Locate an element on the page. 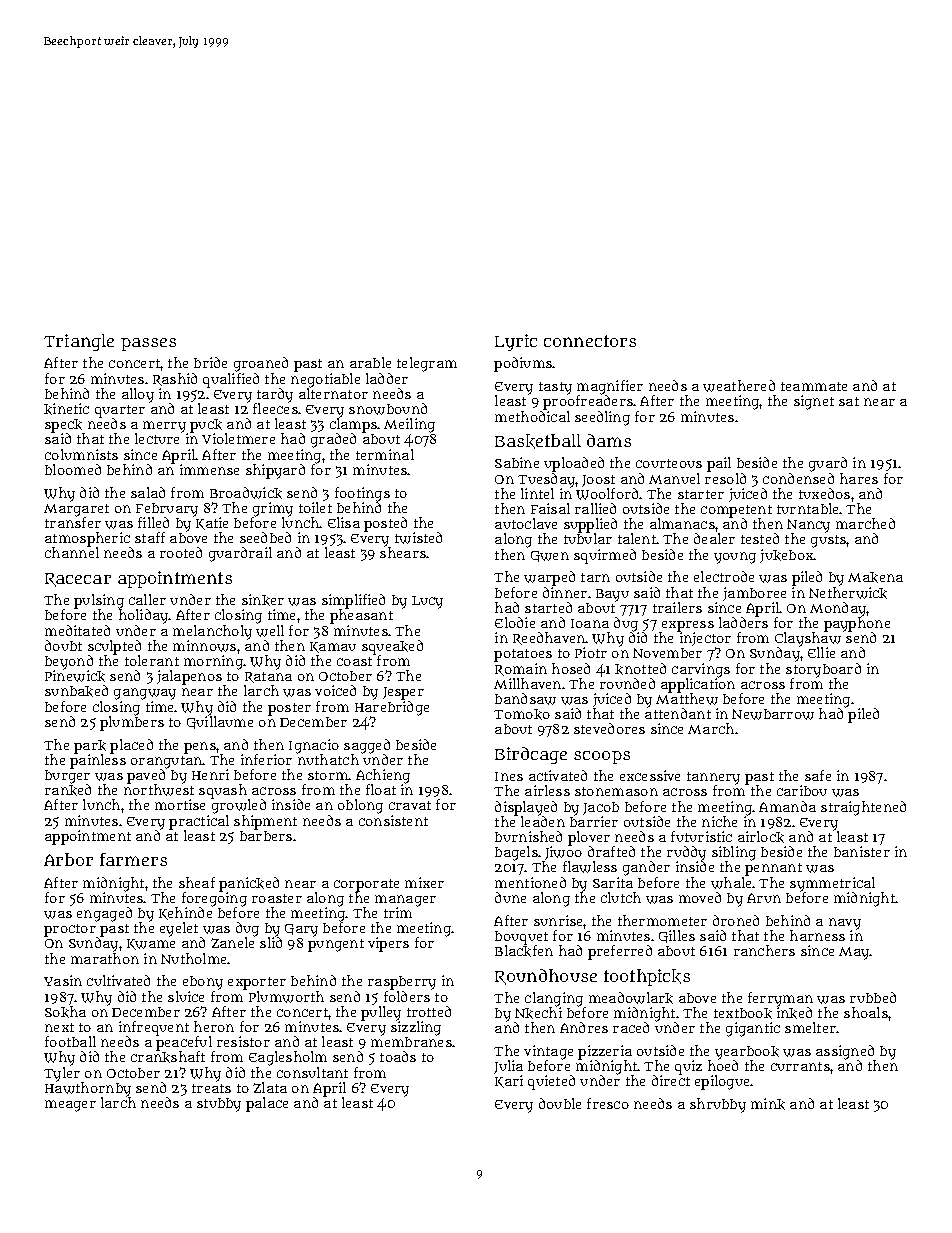 The width and height of the page is (952, 1233). passes is located at coordinates (148, 344).
